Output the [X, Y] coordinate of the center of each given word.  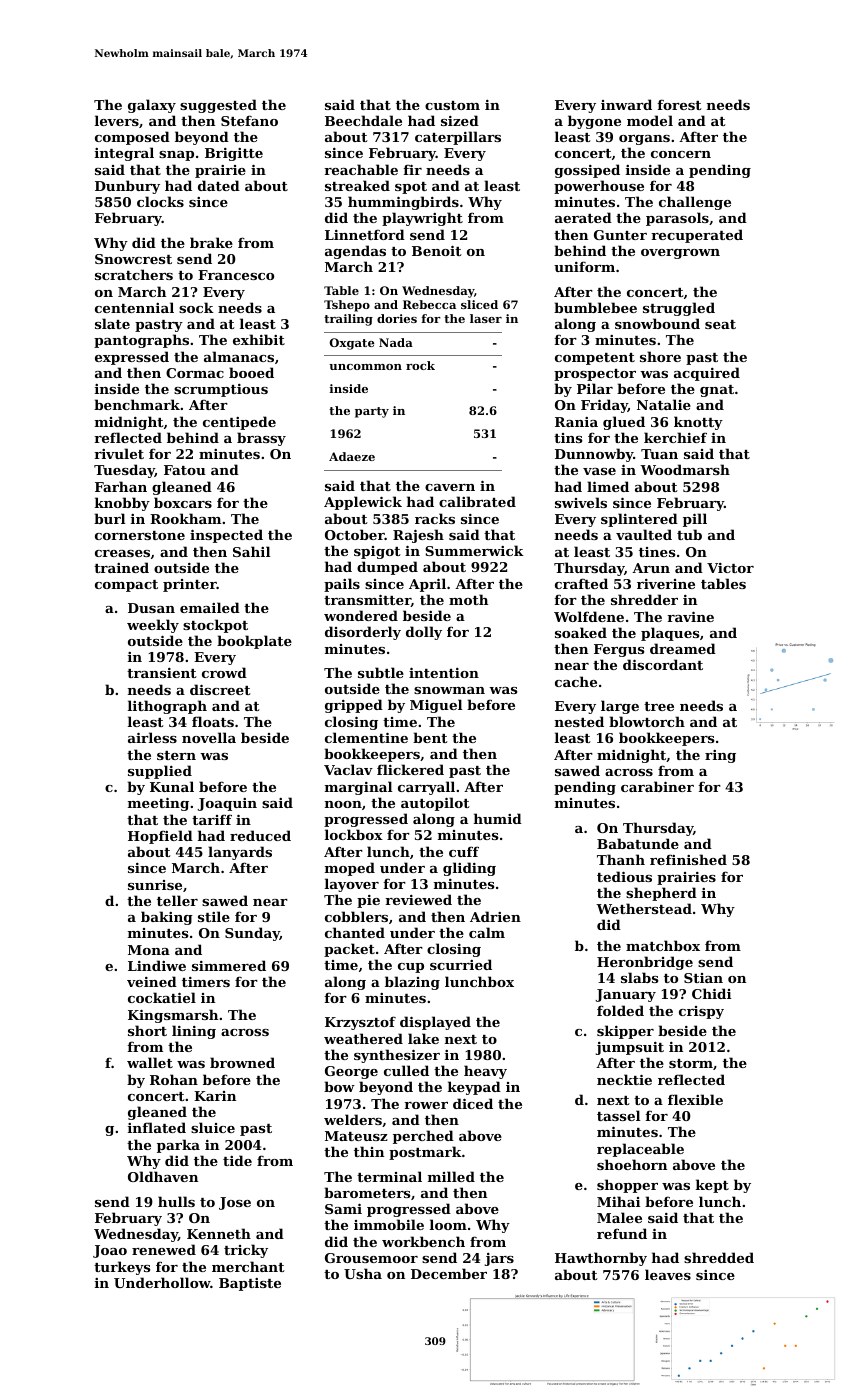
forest [679, 104]
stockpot [215, 626]
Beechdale [363, 120]
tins [568, 438]
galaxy [152, 106]
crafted [581, 583]
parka [178, 1146]
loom [448, 1224]
